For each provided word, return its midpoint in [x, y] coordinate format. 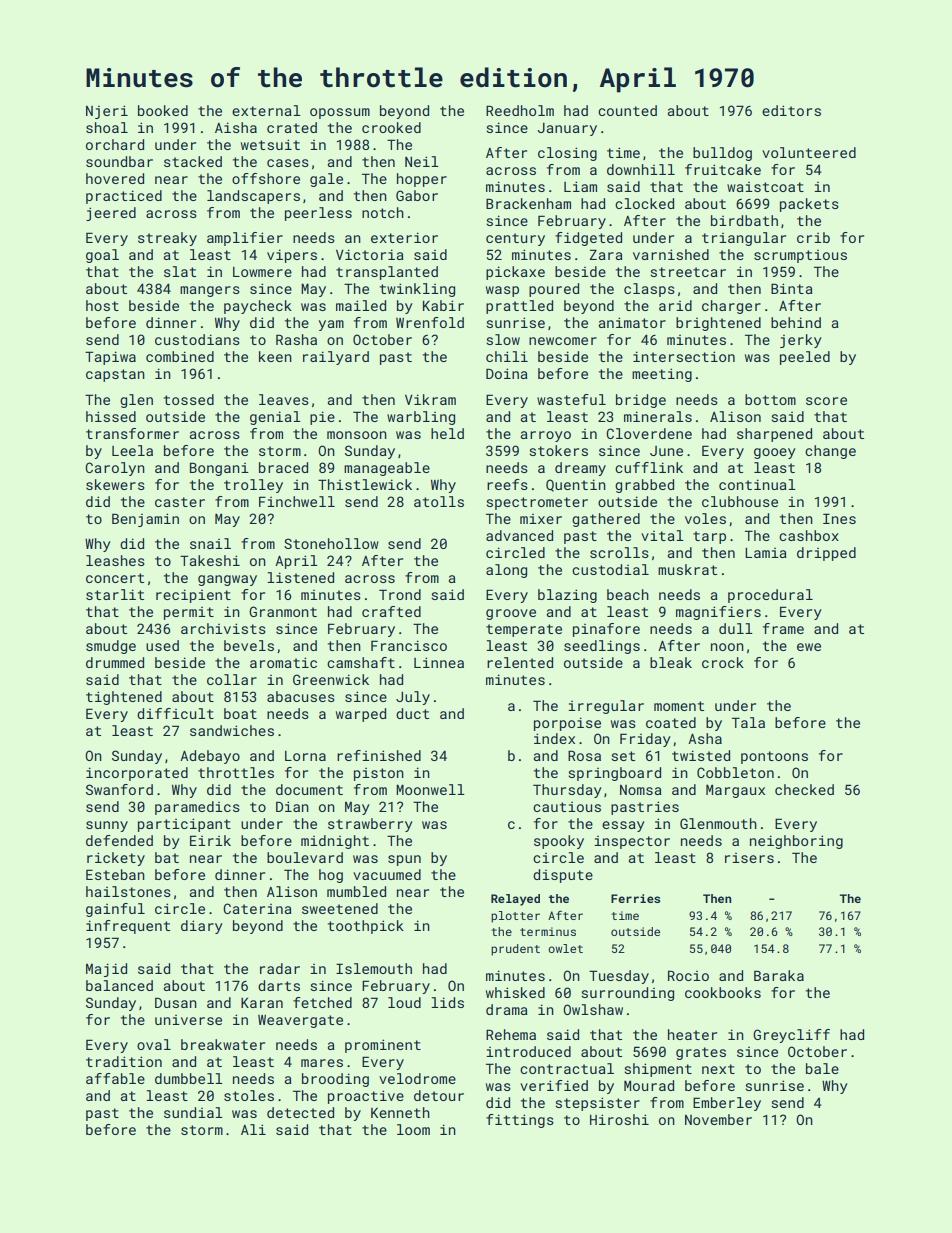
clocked [644, 203]
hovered [115, 178]
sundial [193, 1112]
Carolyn [115, 469]
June [666, 451]
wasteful [571, 399]
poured [554, 290]
